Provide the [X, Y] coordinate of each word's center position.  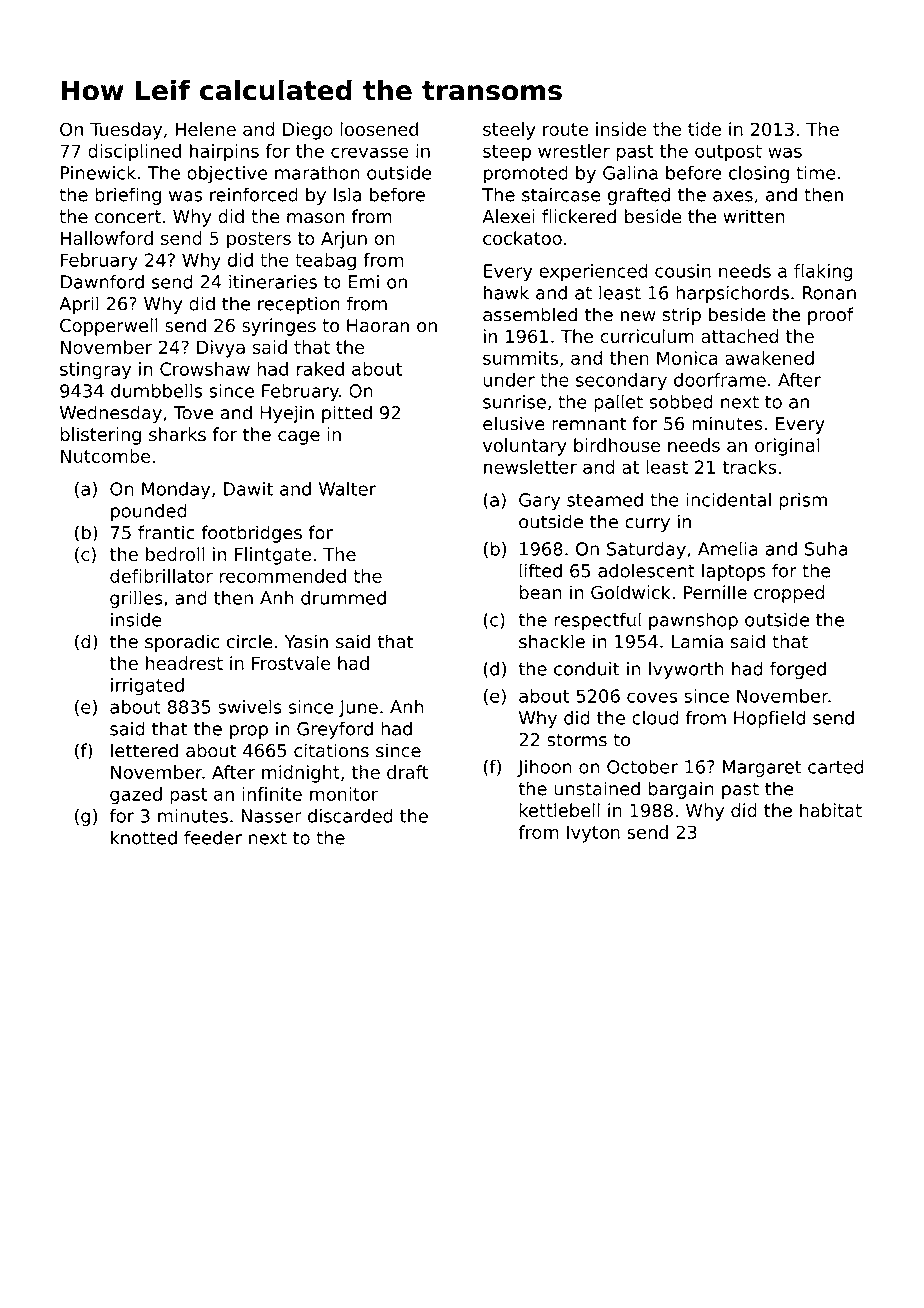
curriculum [647, 336]
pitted [347, 414]
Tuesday [126, 131]
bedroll [175, 554]
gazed [136, 796]
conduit [587, 669]
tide [704, 129]
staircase [561, 194]
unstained [597, 788]
